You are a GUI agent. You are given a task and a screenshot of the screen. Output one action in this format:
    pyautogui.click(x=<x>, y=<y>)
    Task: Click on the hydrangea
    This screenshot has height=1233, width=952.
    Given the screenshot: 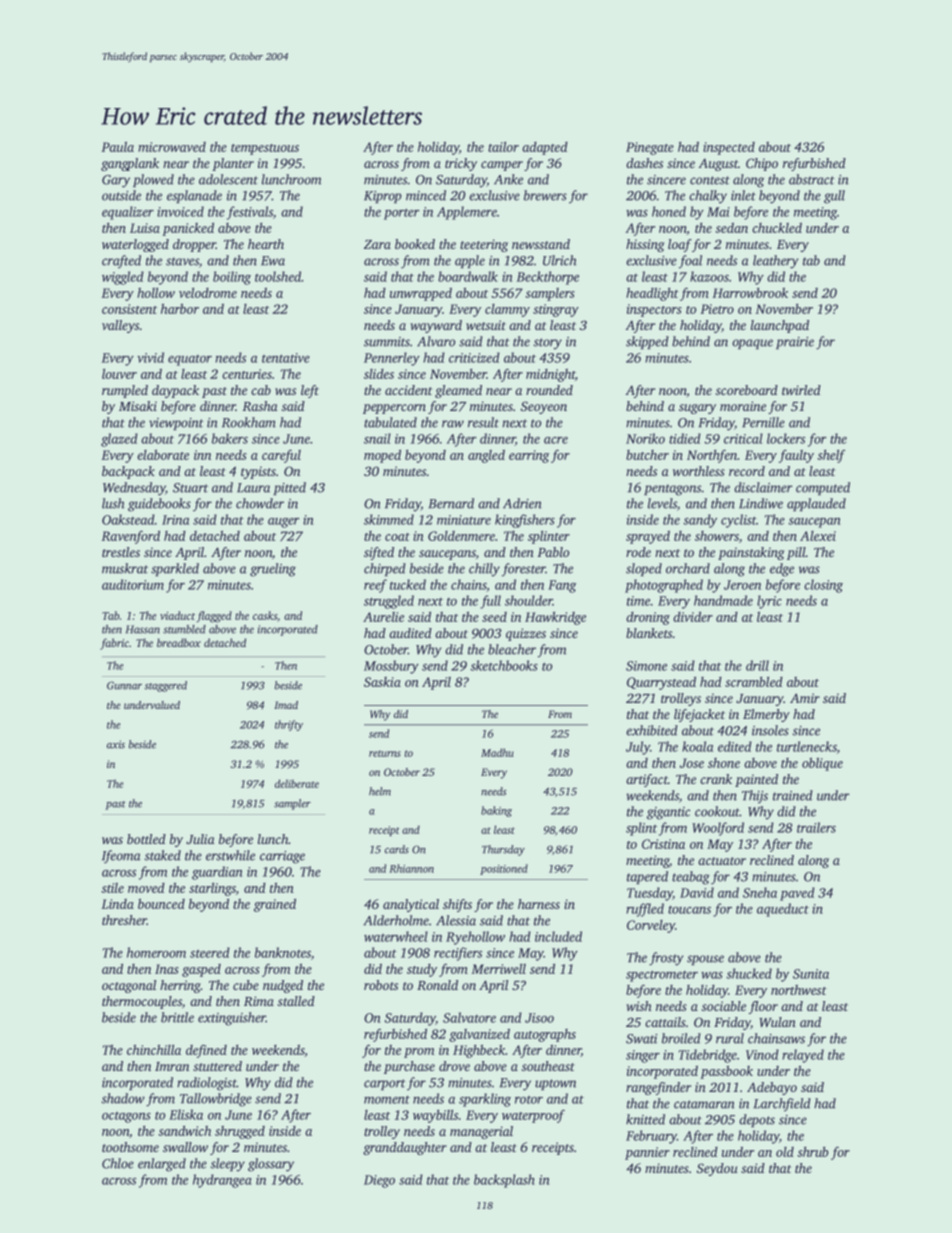 What is the action you would take?
    pyautogui.click(x=222, y=1181)
